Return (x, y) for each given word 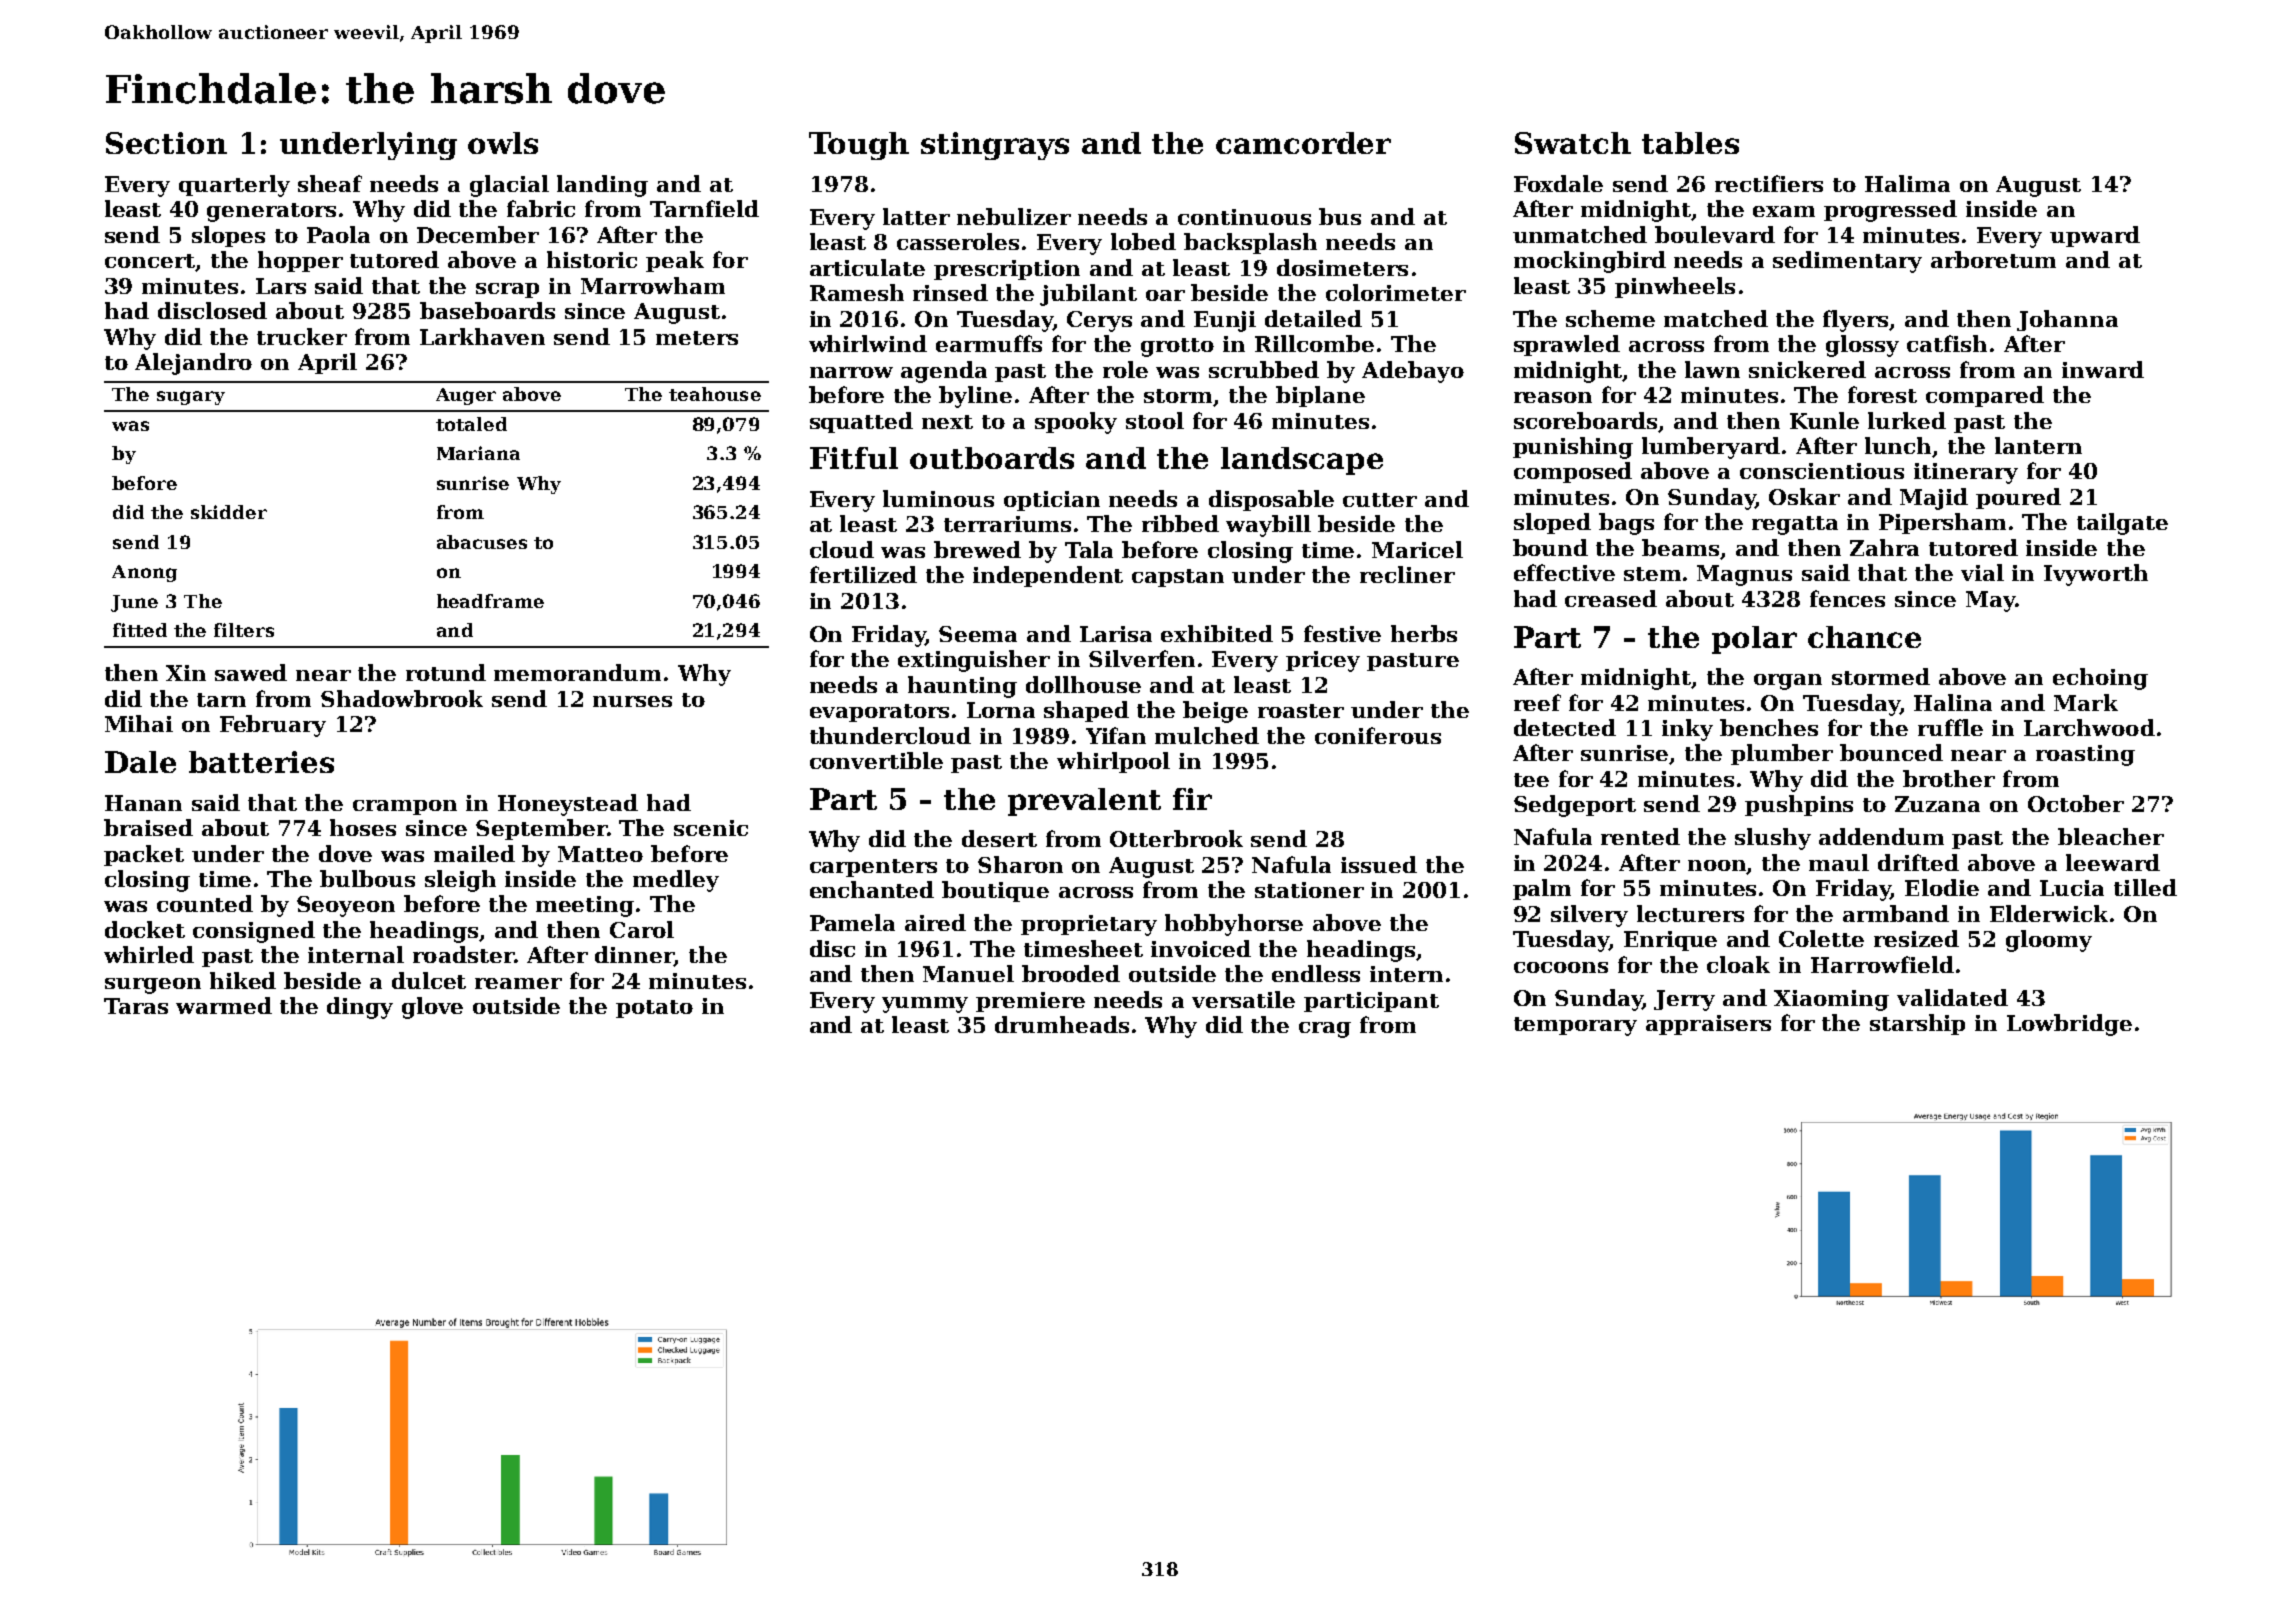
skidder (229, 512)
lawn (1712, 369)
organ (1788, 682)
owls (503, 143)
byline (975, 397)
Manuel (968, 973)
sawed (251, 672)
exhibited (1217, 633)
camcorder (1303, 143)
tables (1690, 143)
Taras (136, 1006)
